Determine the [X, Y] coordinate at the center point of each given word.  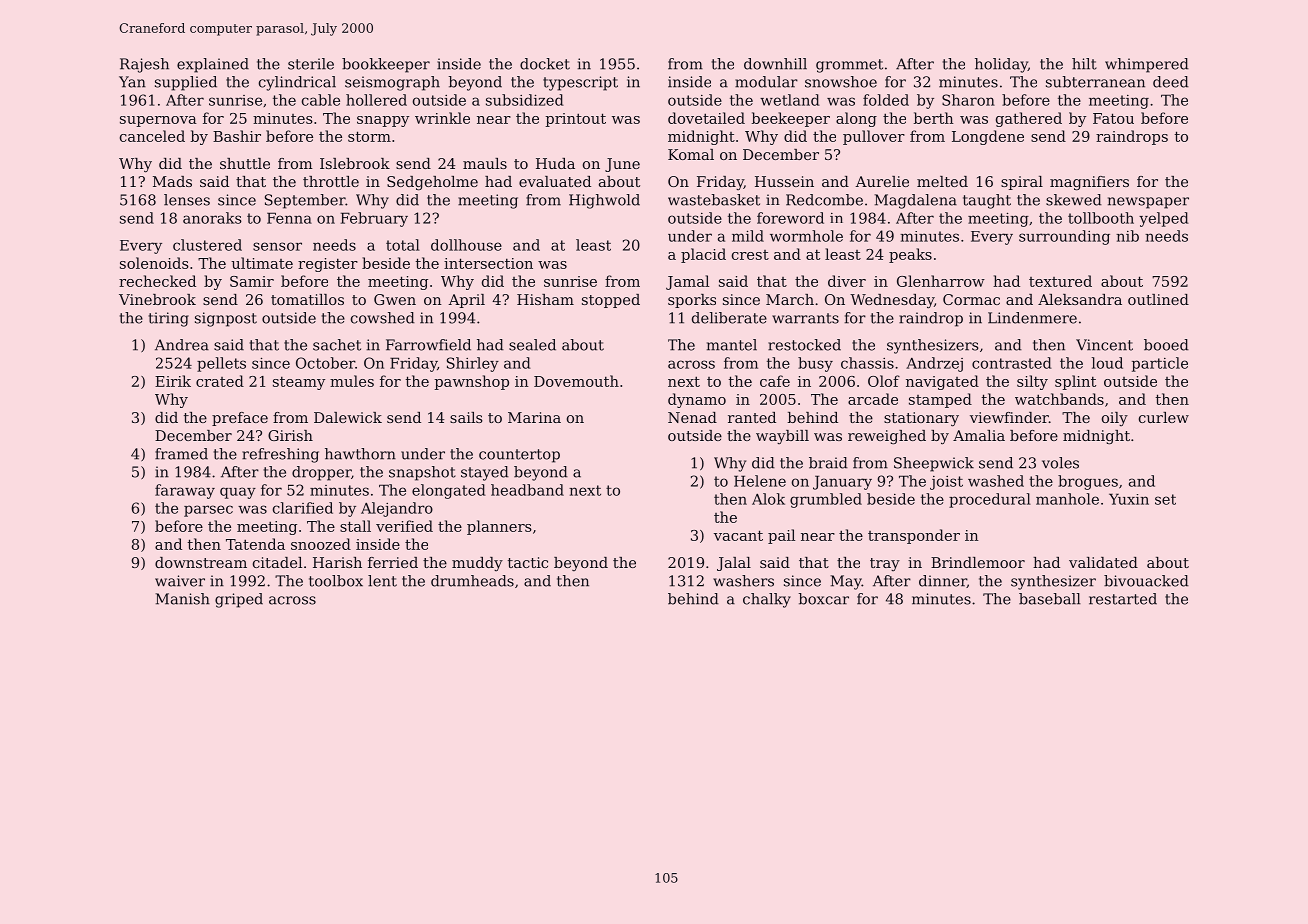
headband [527, 490]
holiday [1001, 65]
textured [1060, 281]
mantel [732, 345]
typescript [580, 83]
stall [355, 526]
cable [321, 100]
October [325, 363]
